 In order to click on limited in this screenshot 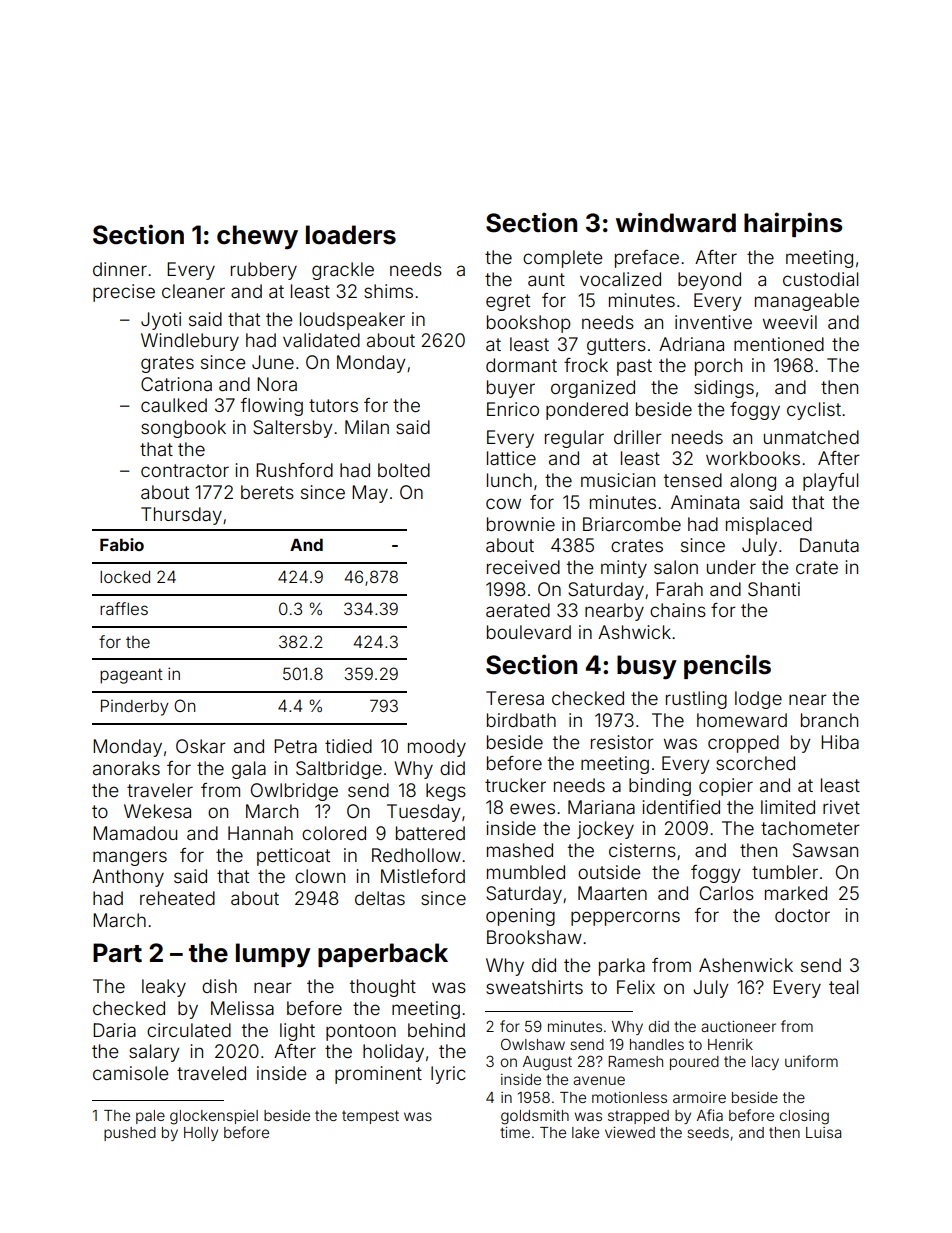, I will do `click(788, 807)`.
